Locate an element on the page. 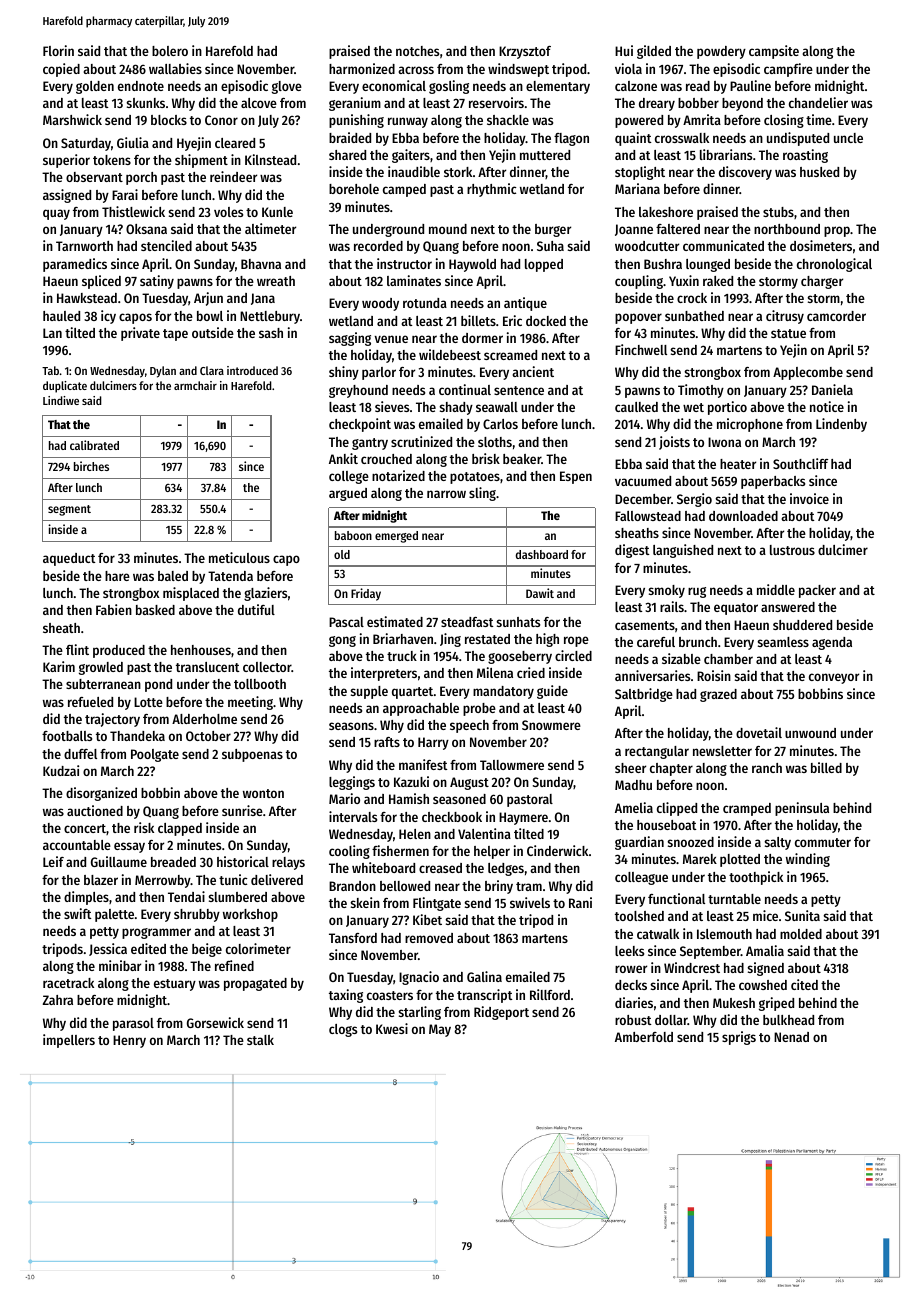 The width and height of the page is (924, 1308). notches is located at coordinates (417, 51).
